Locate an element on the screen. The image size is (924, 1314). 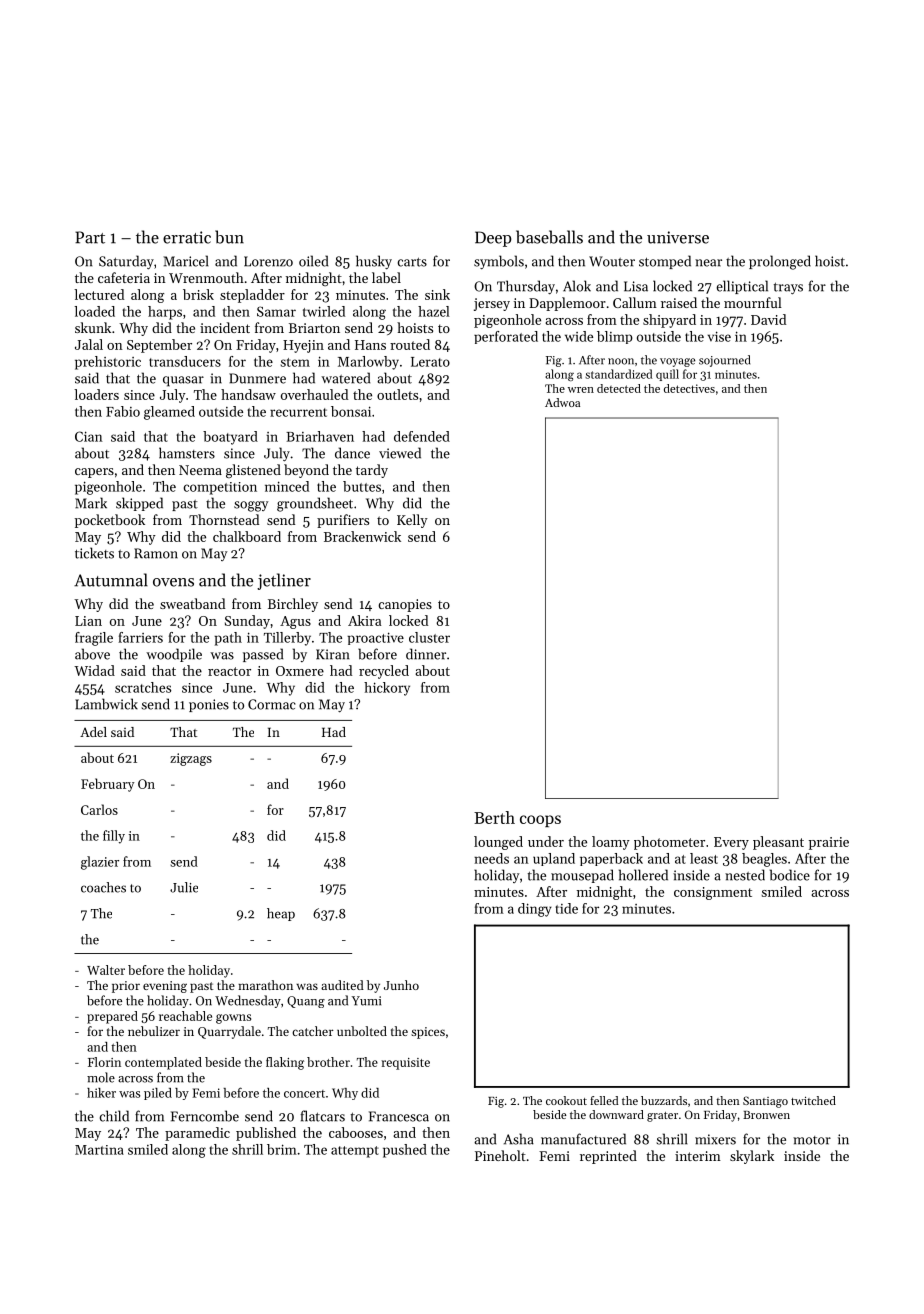
Martina is located at coordinates (99, 1150).
